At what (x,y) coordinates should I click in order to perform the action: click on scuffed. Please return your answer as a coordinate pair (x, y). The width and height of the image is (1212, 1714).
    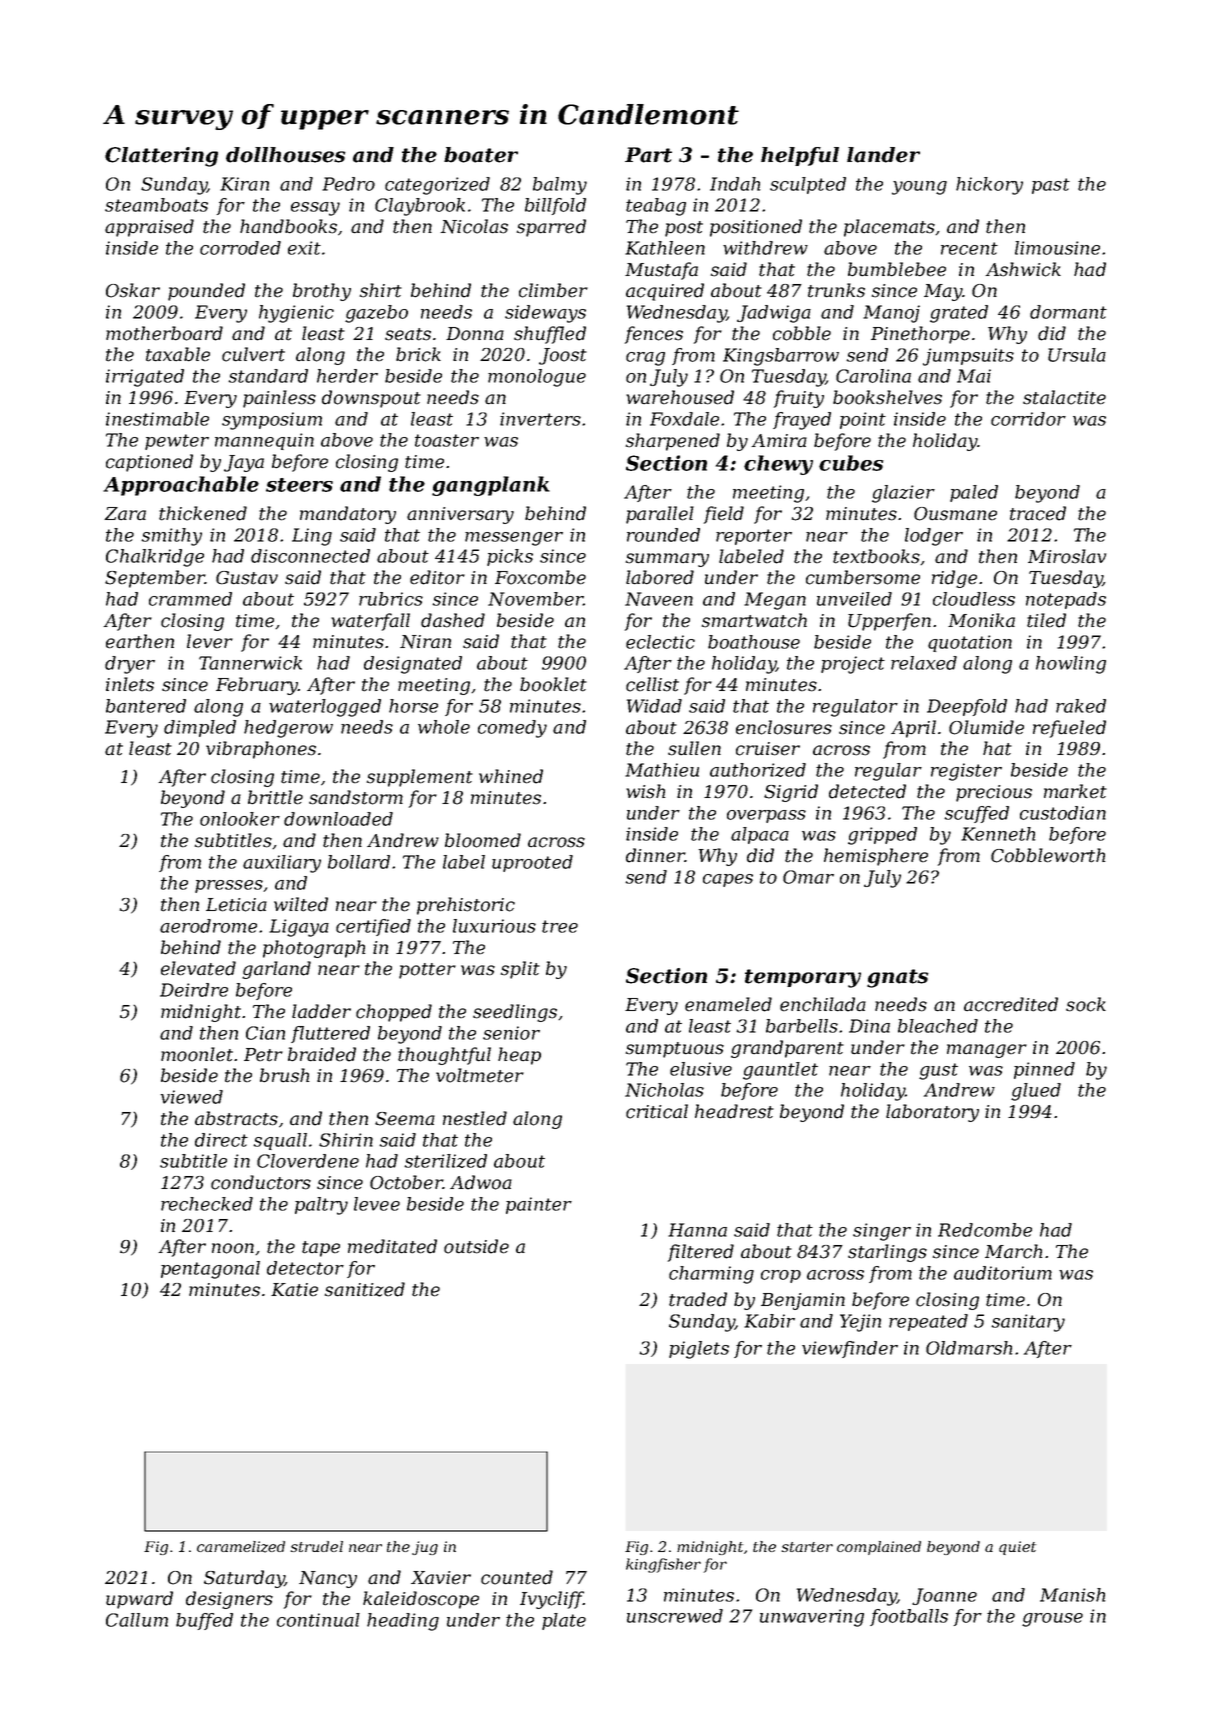
    Looking at the image, I should click on (977, 814).
